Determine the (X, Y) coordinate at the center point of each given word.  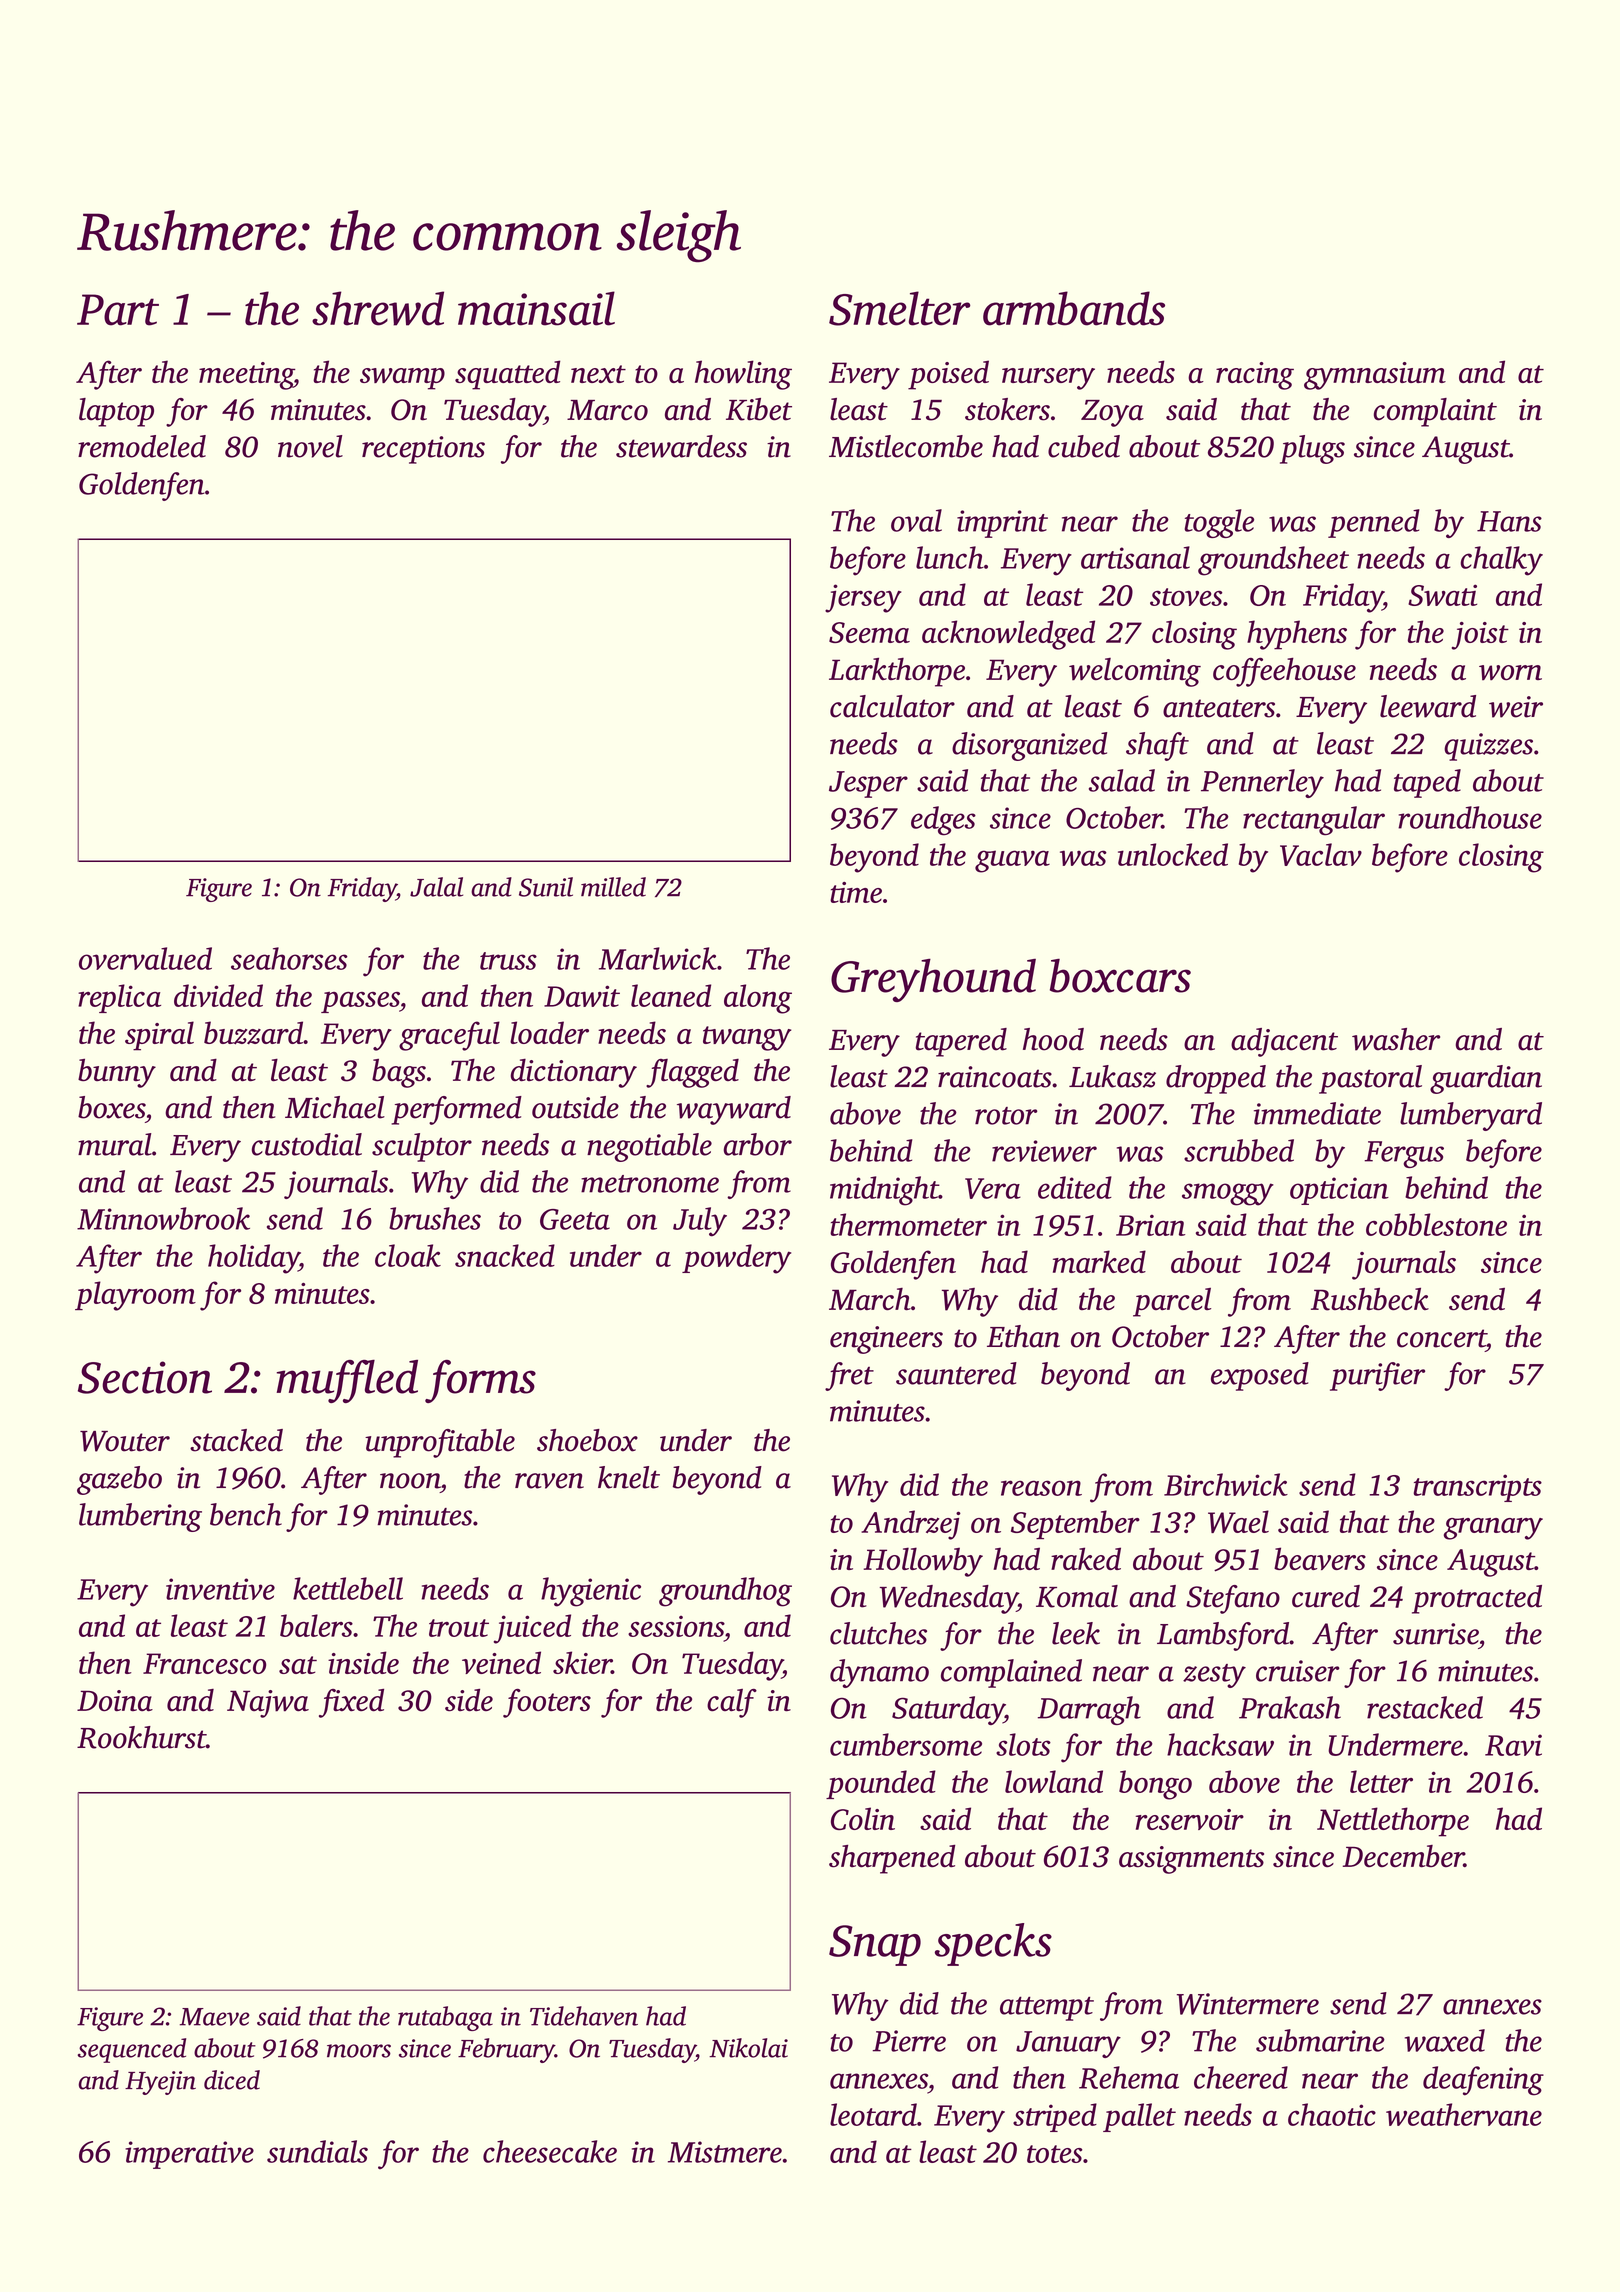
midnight (884, 1191)
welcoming (1135, 672)
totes (1054, 2154)
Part (118, 310)
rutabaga (445, 2018)
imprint (1002, 524)
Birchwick (1226, 1484)
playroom (135, 1296)
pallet (1139, 2117)
